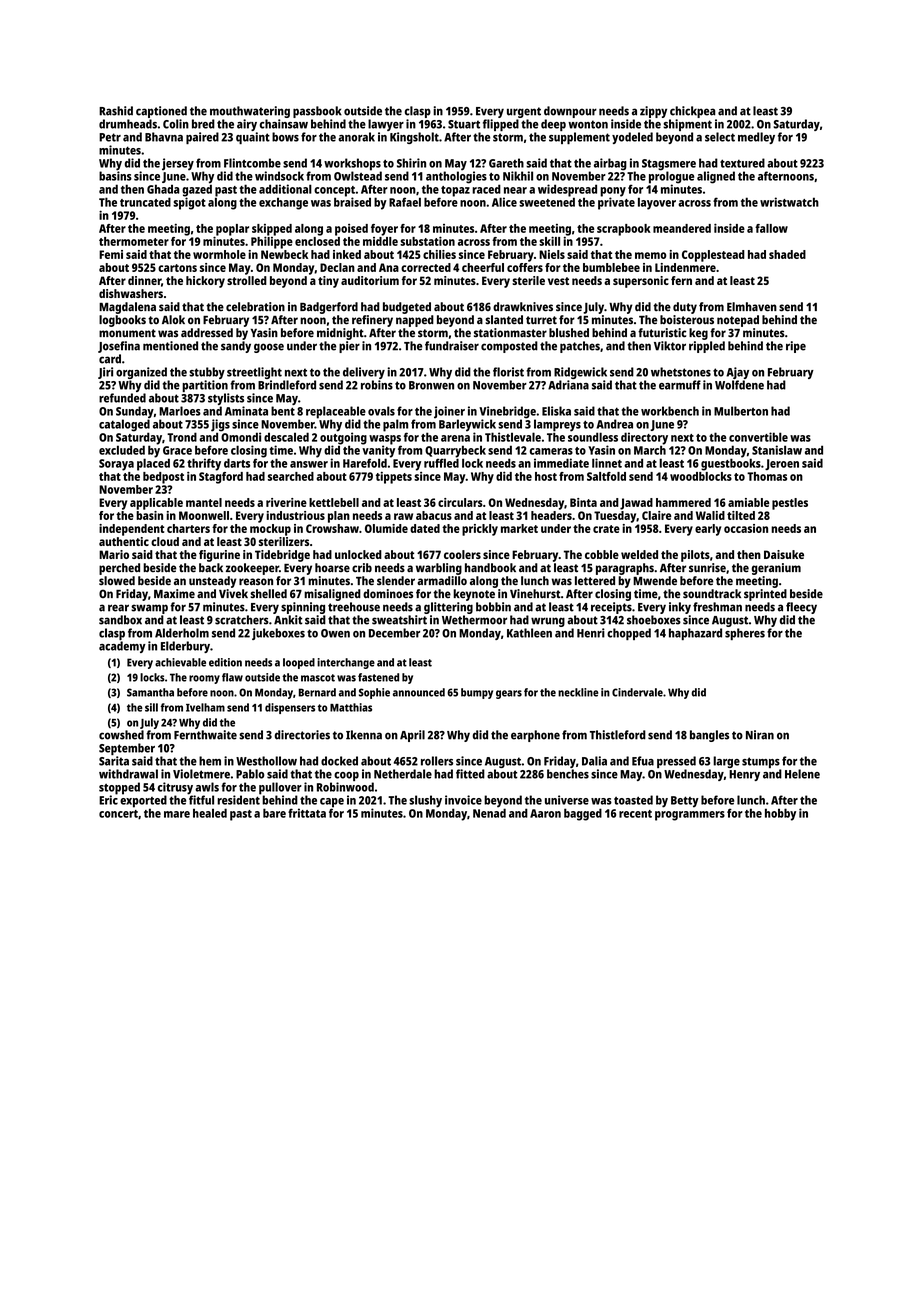 Image resolution: width=924 pixels, height=1308 pixels. Describe the element at coordinates (789, 202) in the screenshot. I see `wristwatch` at that location.
